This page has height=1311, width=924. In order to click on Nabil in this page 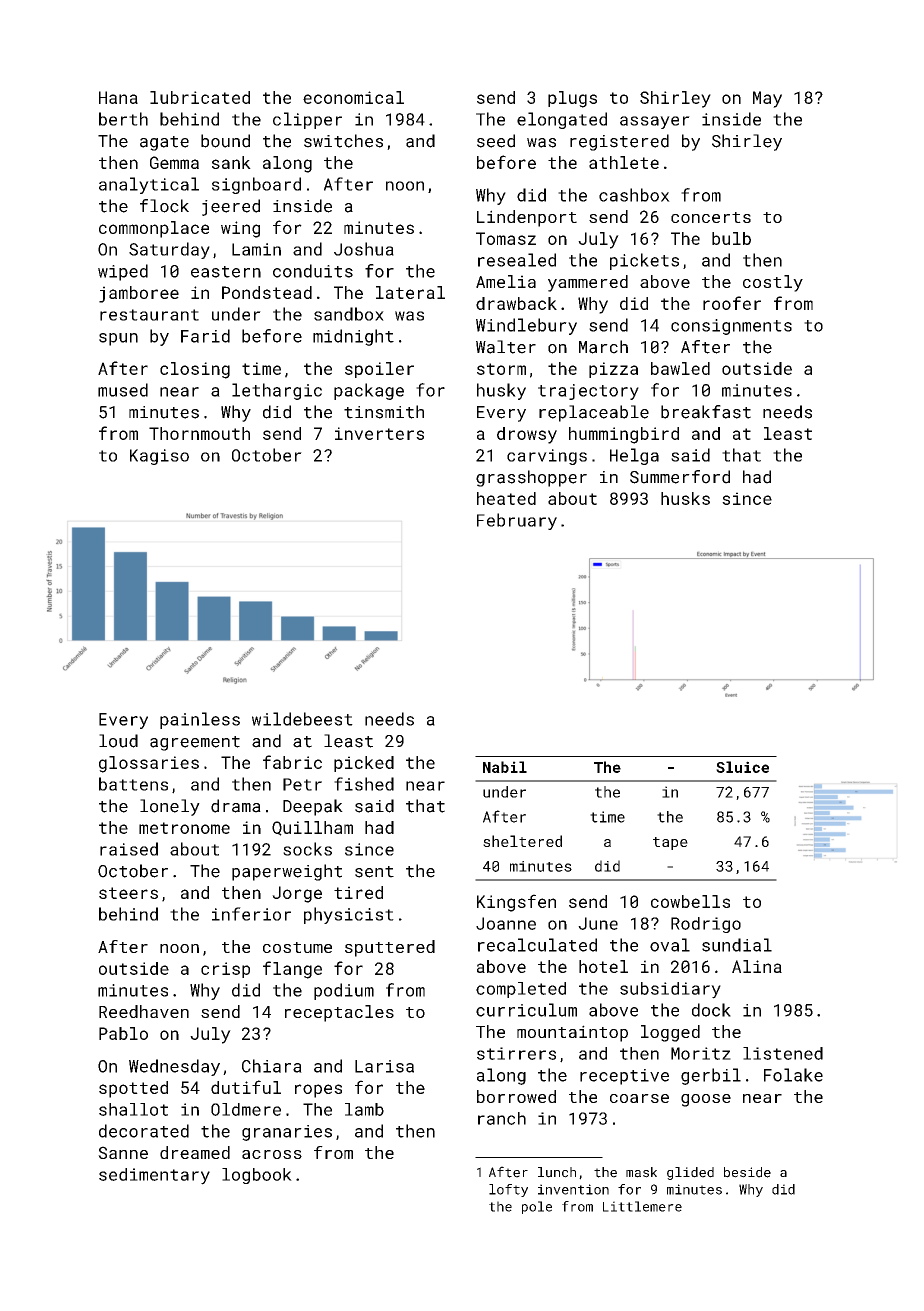, I will do `click(505, 767)`.
